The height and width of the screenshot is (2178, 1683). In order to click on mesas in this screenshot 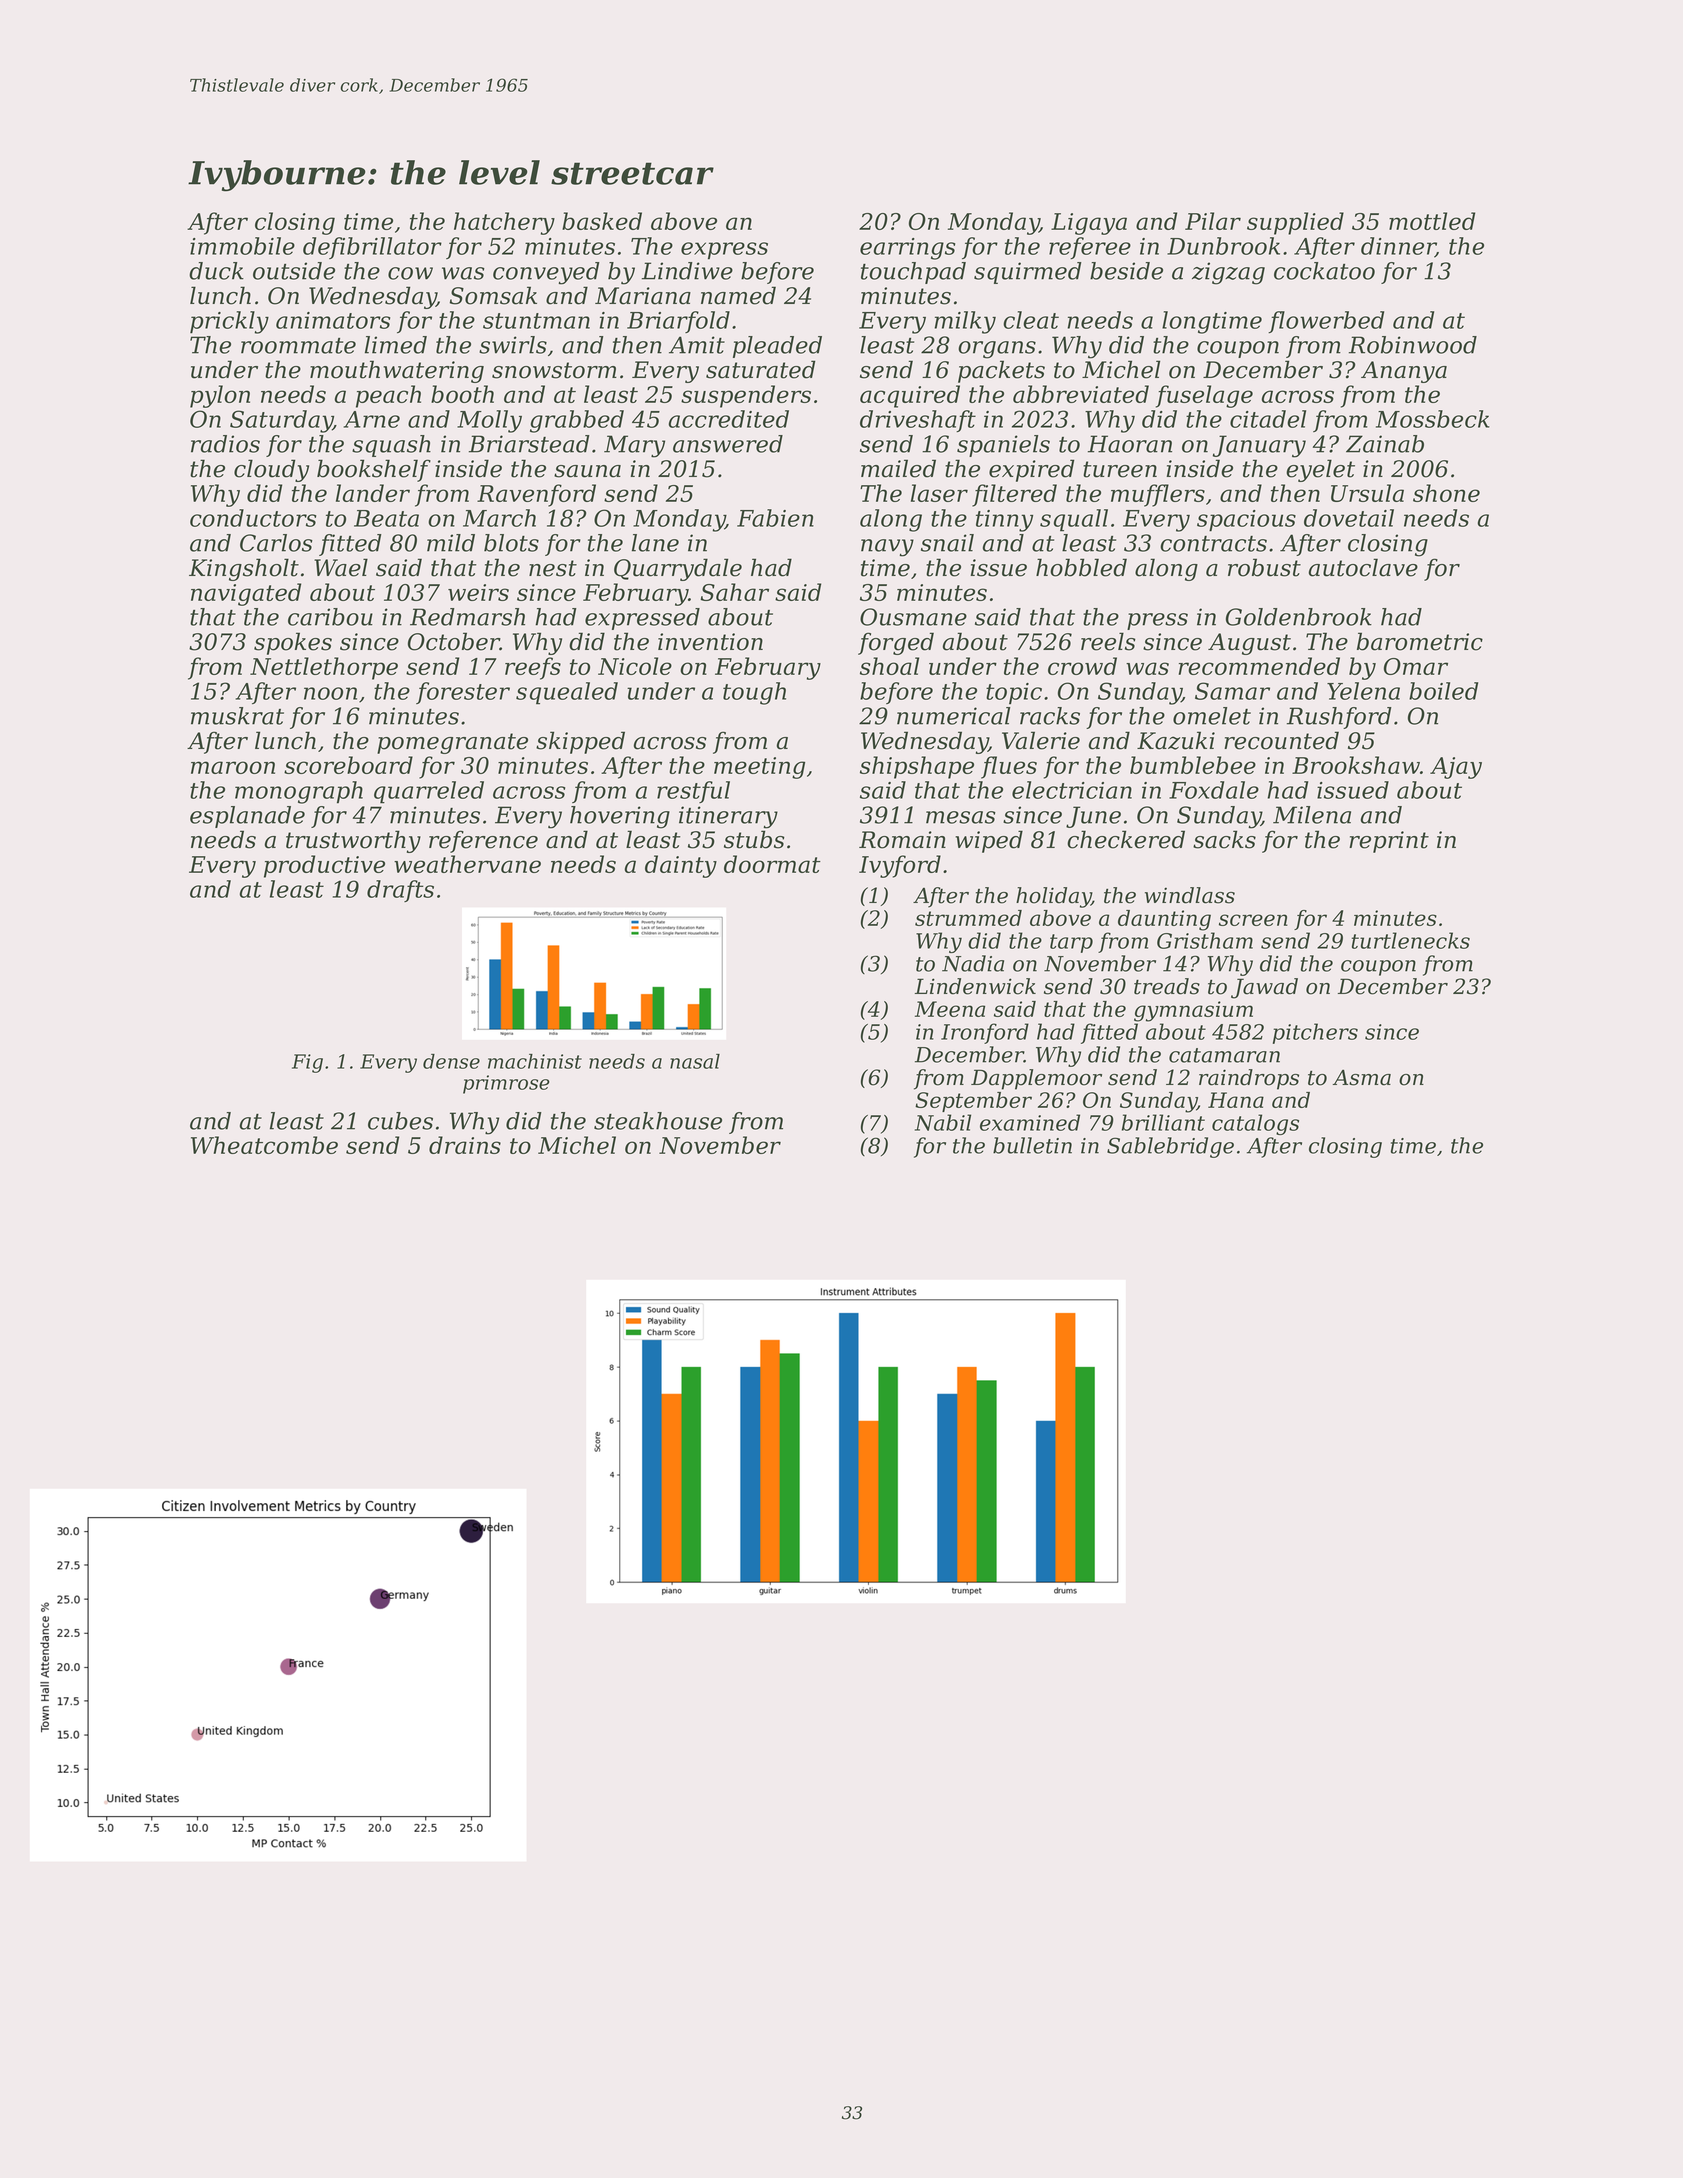, I will do `click(961, 817)`.
